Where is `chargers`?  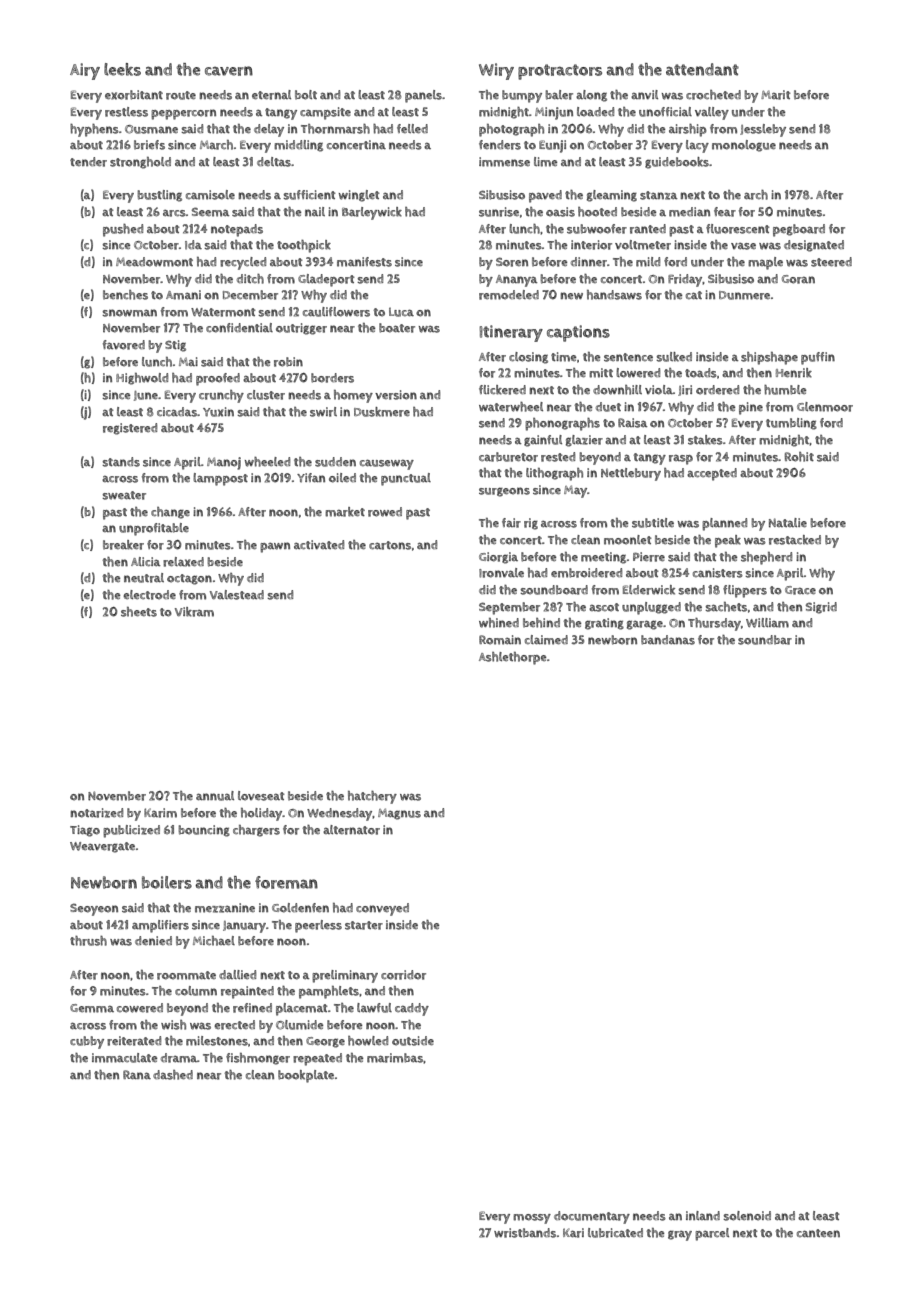 chargers is located at coordinates (256, 831).
